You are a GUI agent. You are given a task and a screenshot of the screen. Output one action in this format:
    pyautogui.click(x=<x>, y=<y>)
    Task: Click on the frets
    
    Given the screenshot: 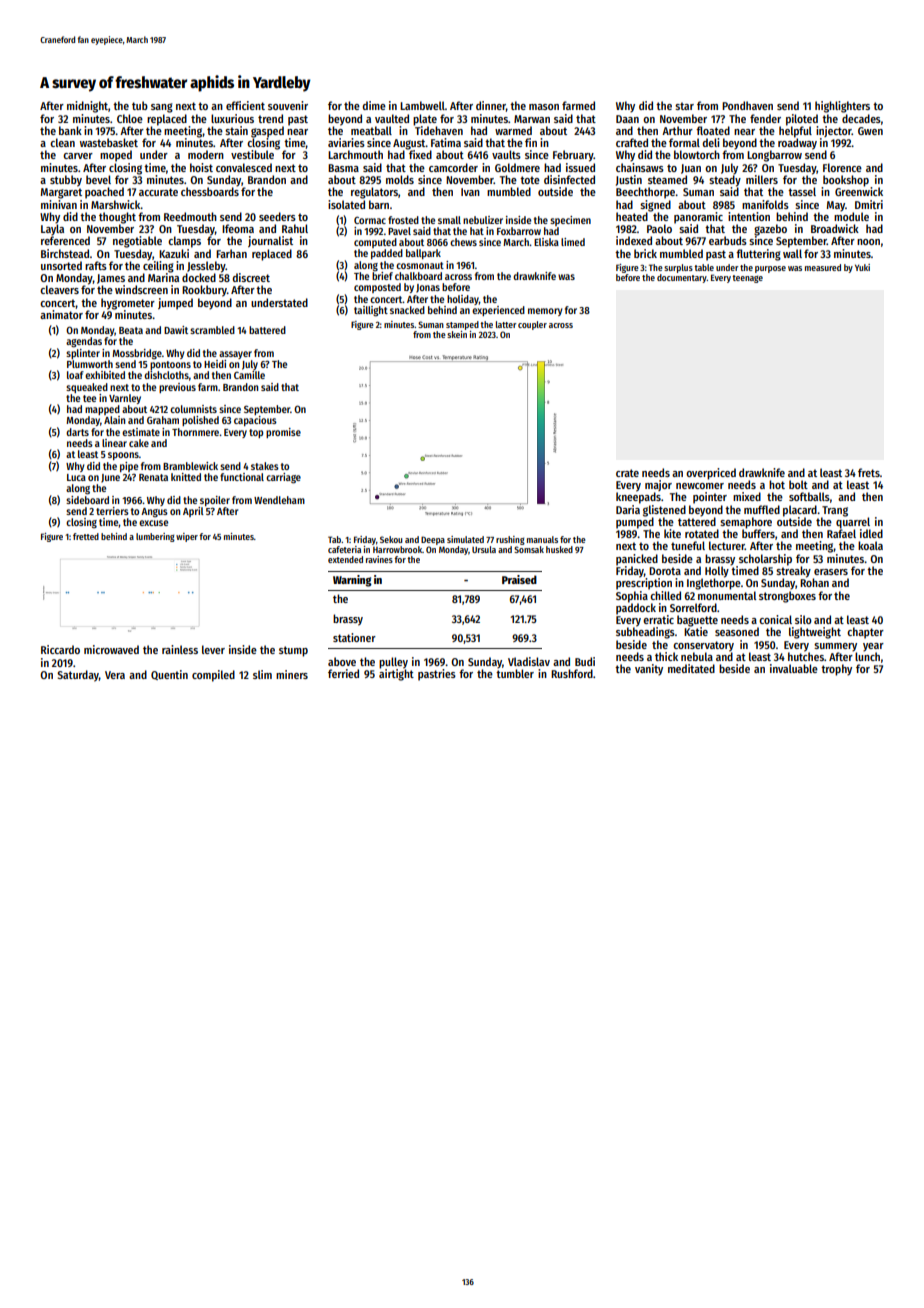 What is the action you would take?
    pyautogui.click(x=869, y=472)
